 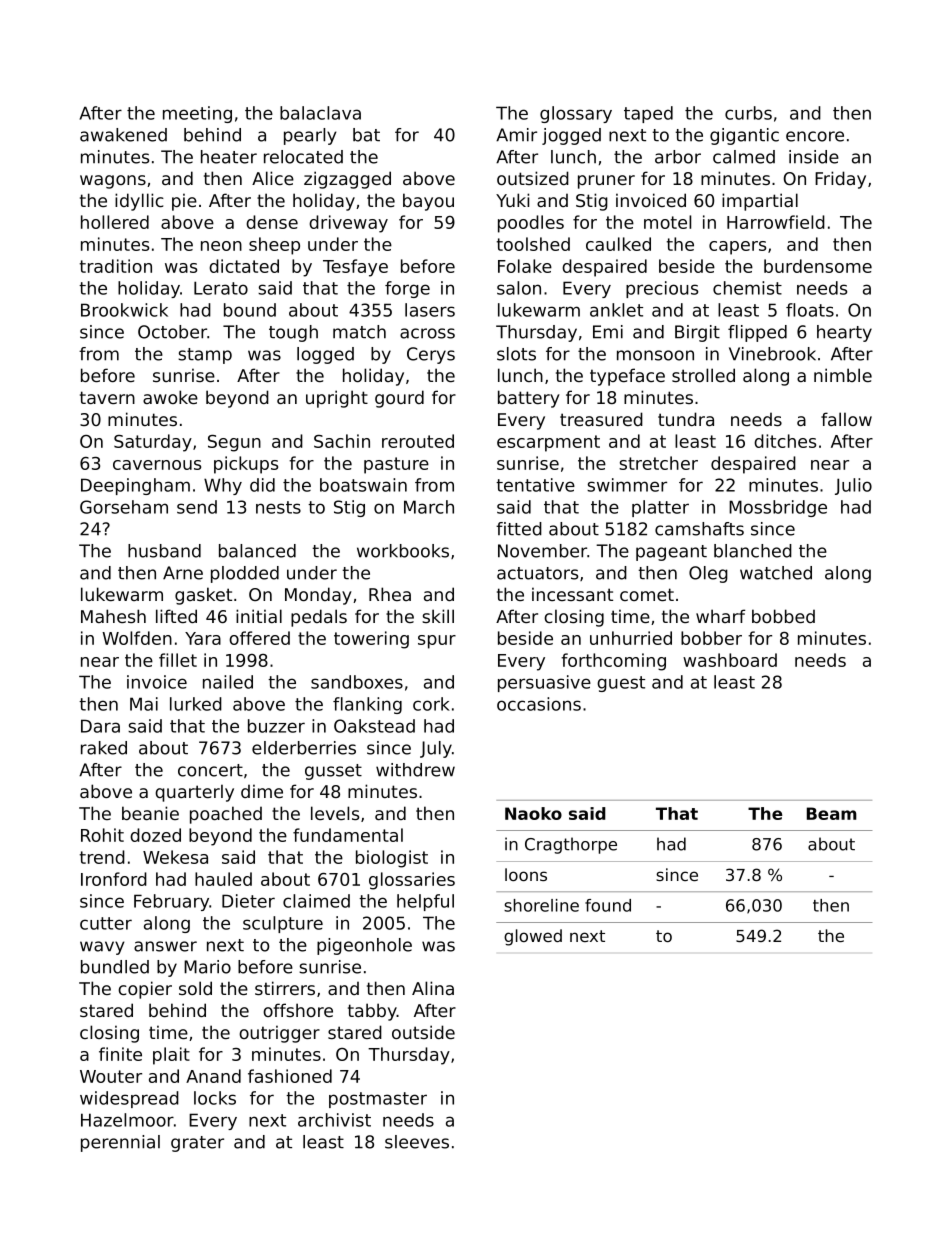 What do you see at coordinates (748, 113) in the screenshot?
I see `curbs` at bounding box center [748, 113].
